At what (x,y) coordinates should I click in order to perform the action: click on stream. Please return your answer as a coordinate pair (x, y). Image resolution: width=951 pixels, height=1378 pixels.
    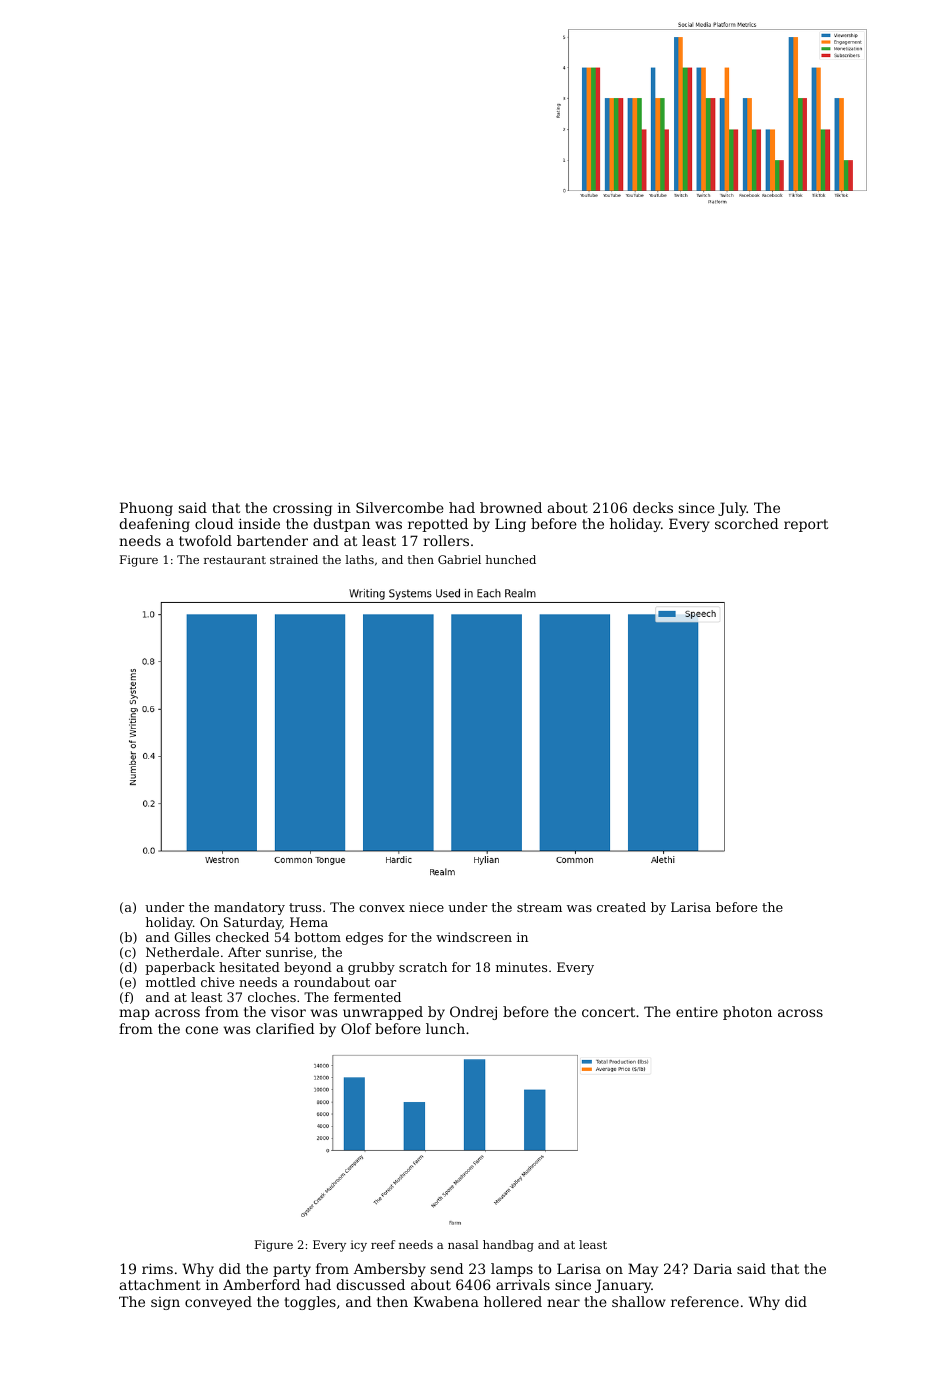
    Looking at the image, I should click on (539, 907).
